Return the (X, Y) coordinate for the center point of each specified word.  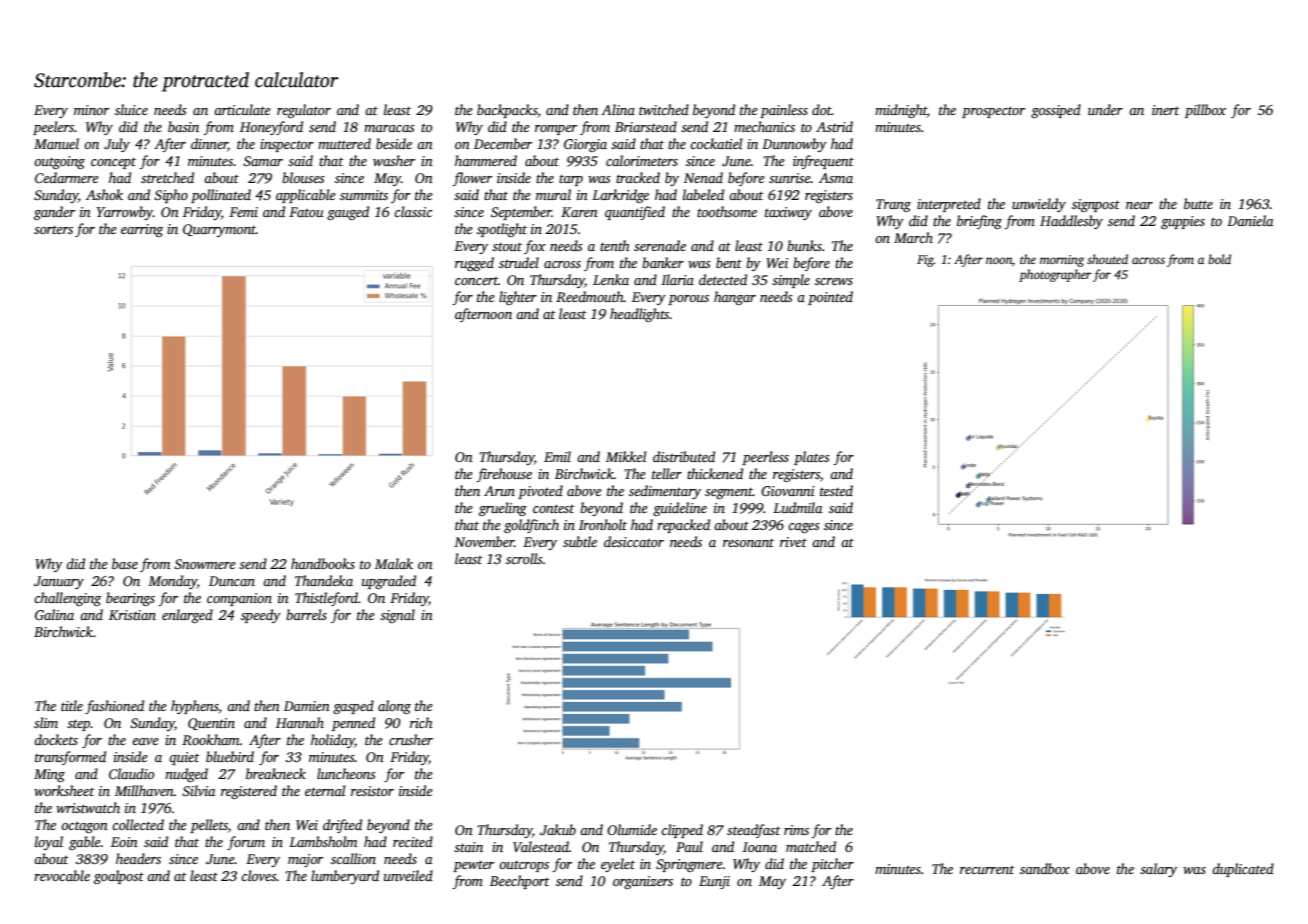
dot (822, 109)
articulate (242, 109)
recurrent (987, 870)
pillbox (1205, 111)
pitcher (832, 865)
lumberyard (345, 877)
